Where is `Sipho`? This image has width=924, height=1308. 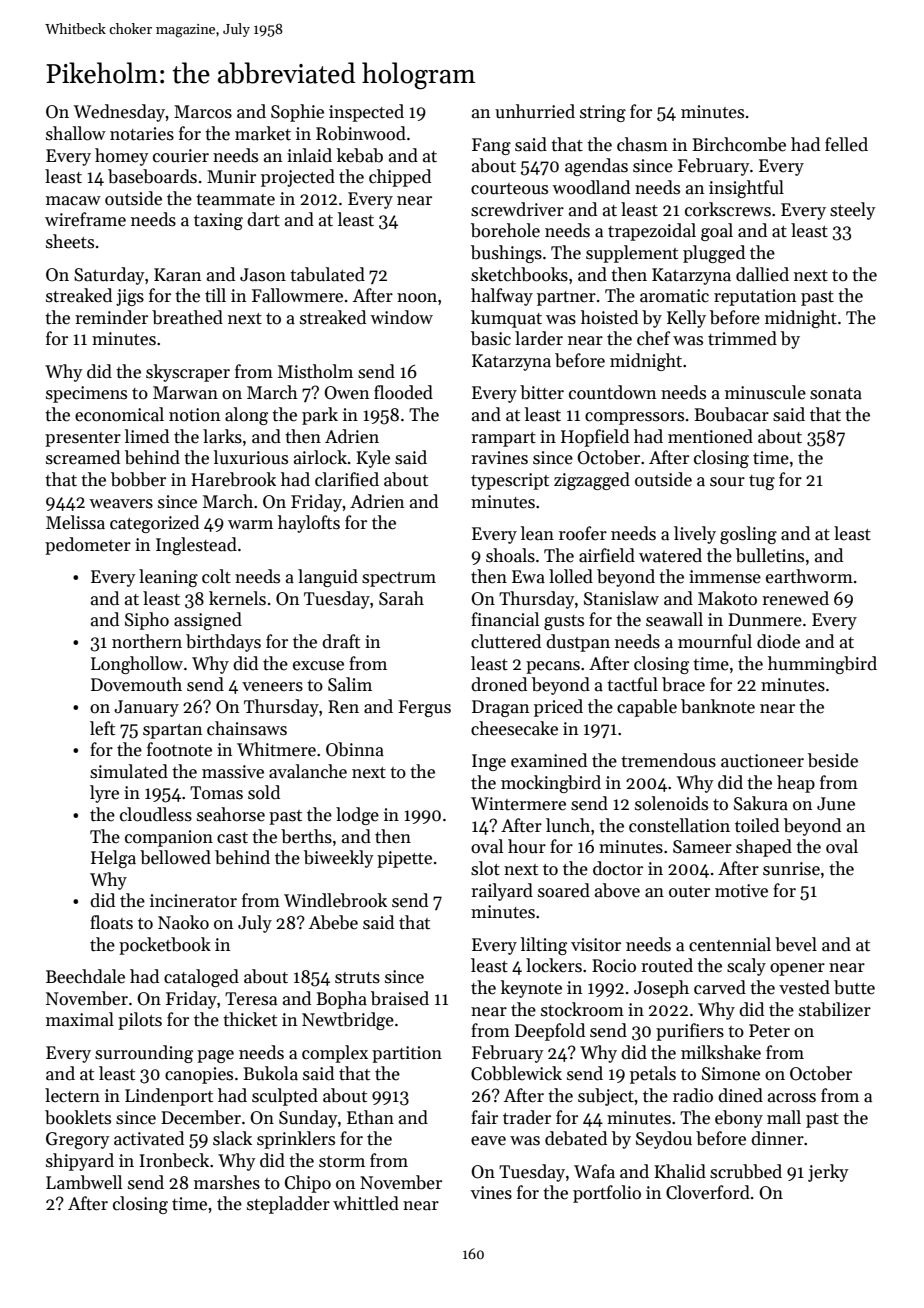
Sipho is located at coordinates (147, 621).
